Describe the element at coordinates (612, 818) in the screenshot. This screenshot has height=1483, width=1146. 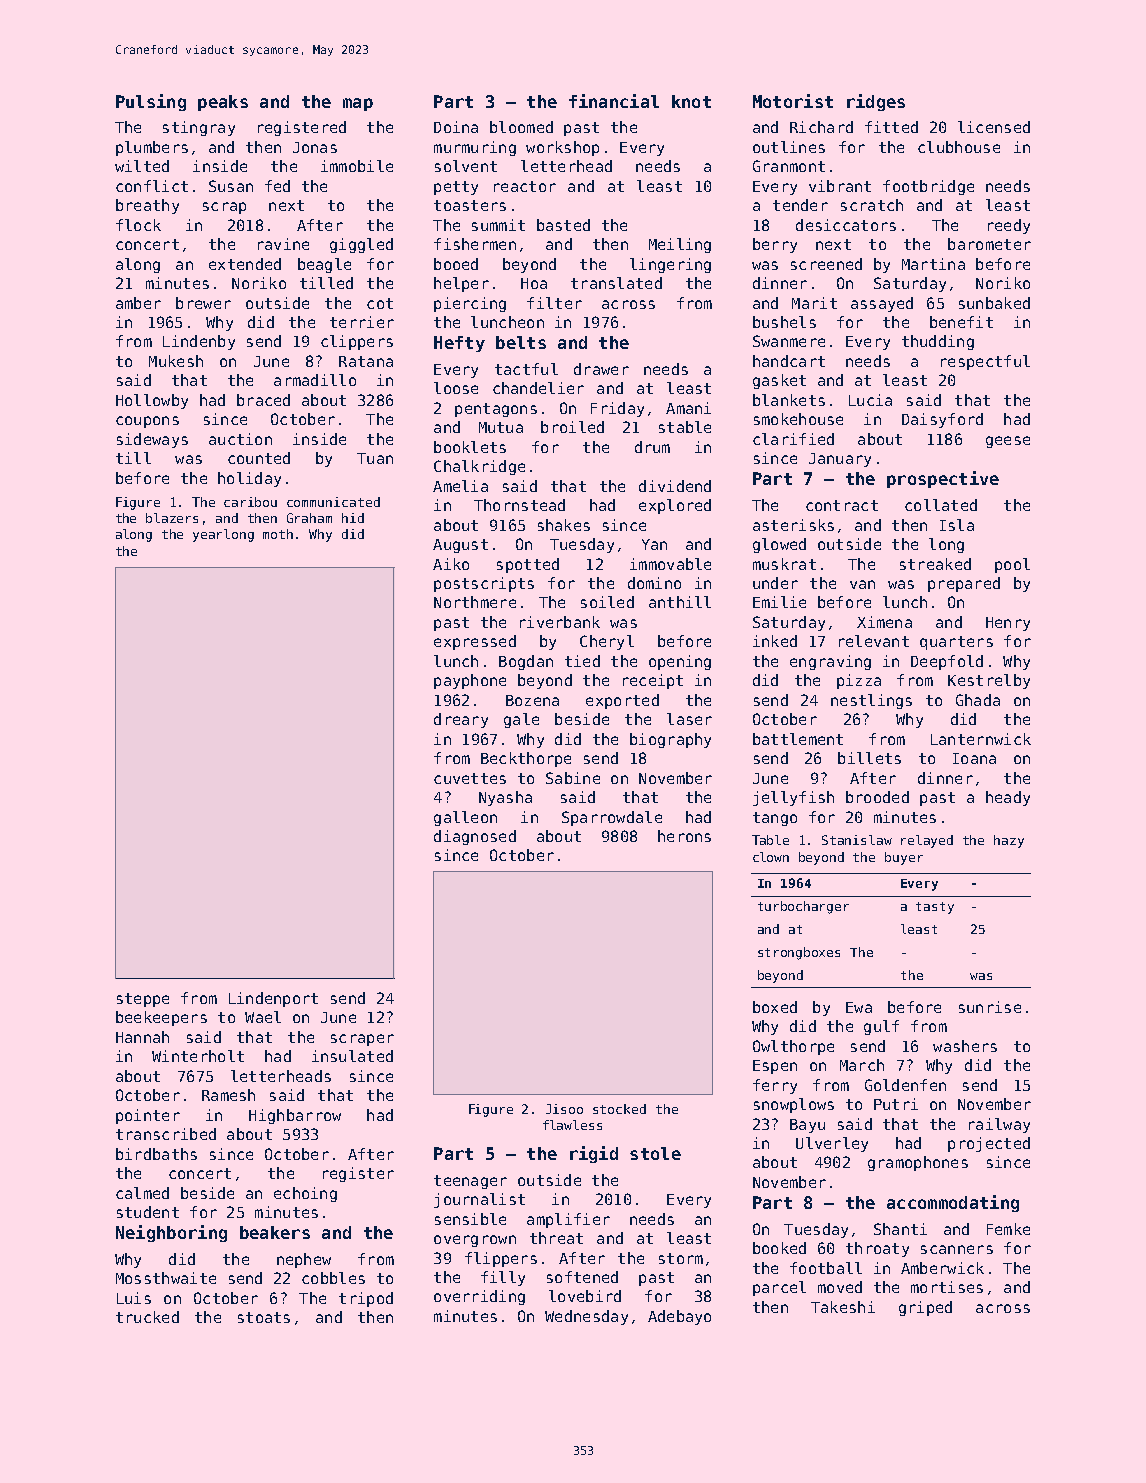
I see `Sparrowdale` at that location.
